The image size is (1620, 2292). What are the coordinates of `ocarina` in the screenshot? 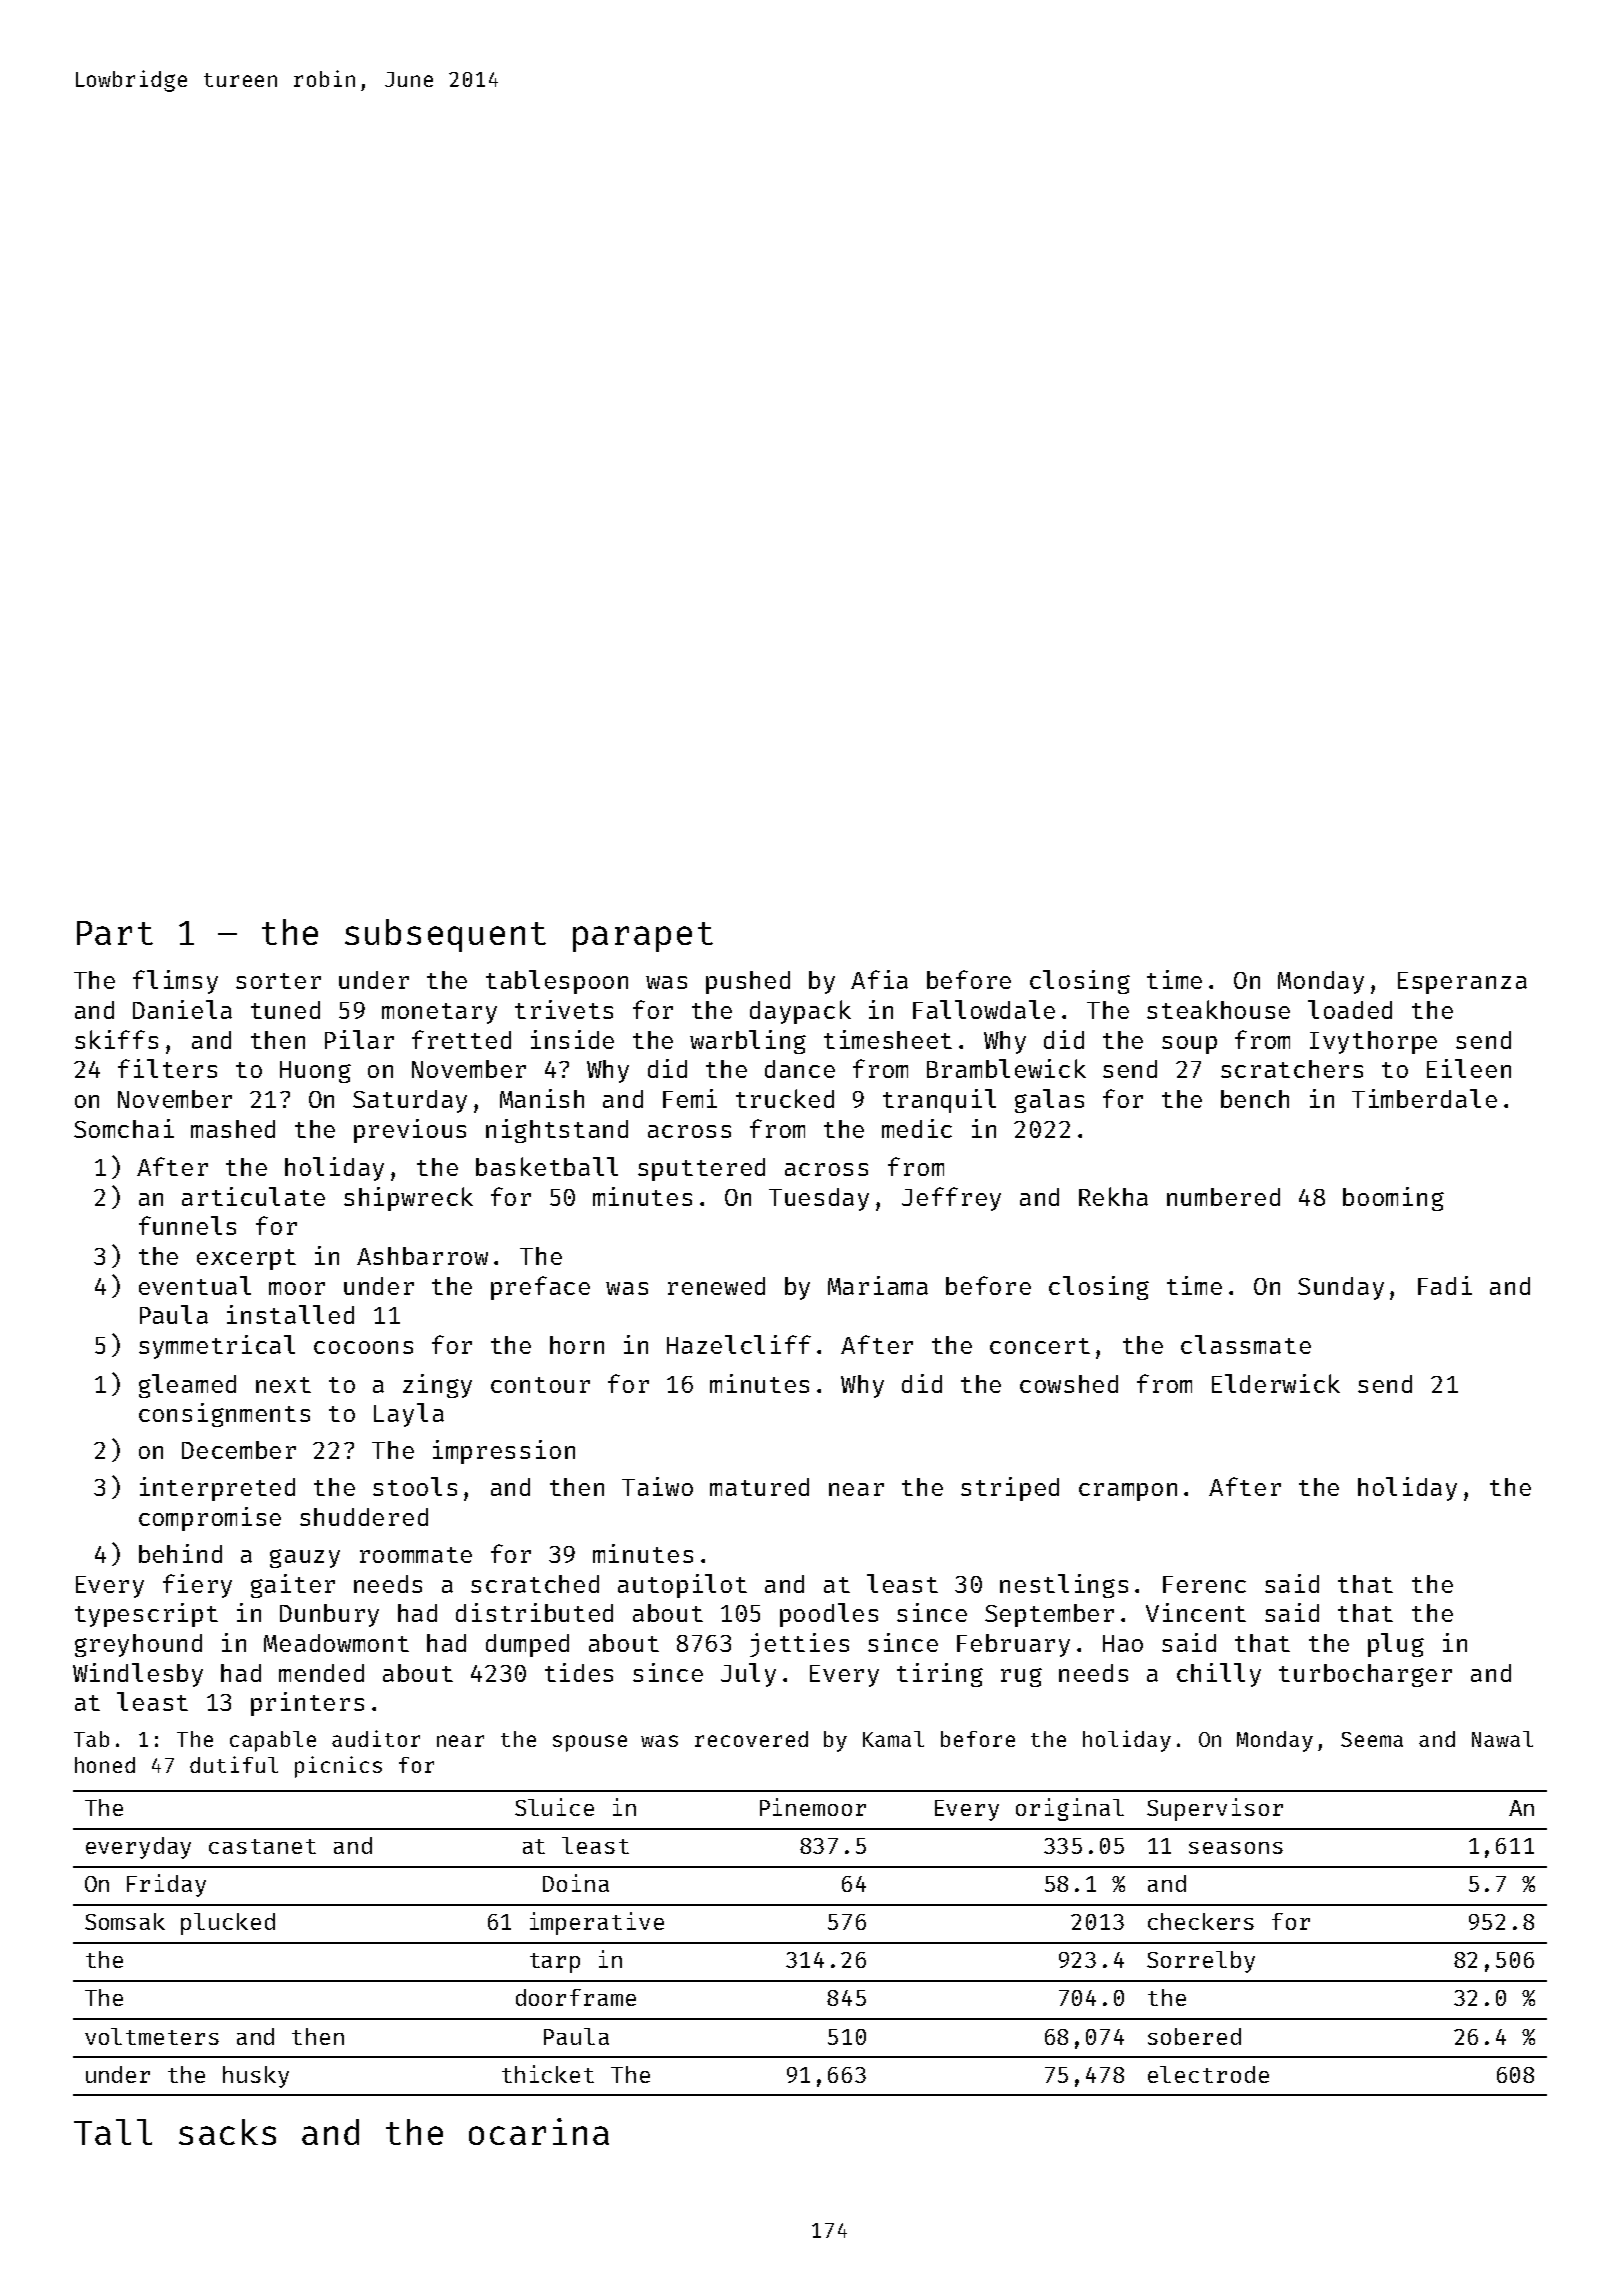 It's located at (539, 2131).
